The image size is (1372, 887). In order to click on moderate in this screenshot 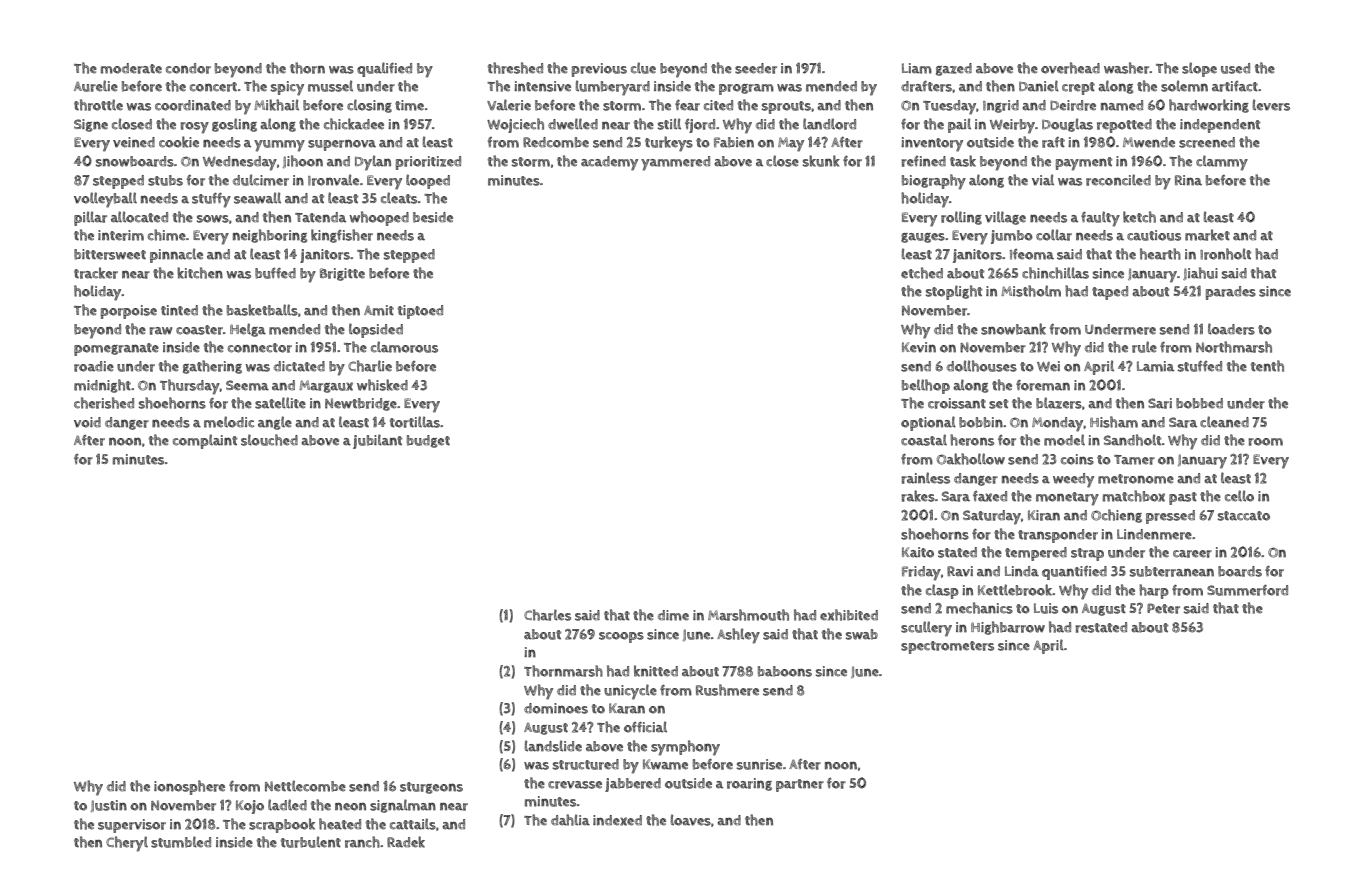, I will do `click(131, 68)`.
